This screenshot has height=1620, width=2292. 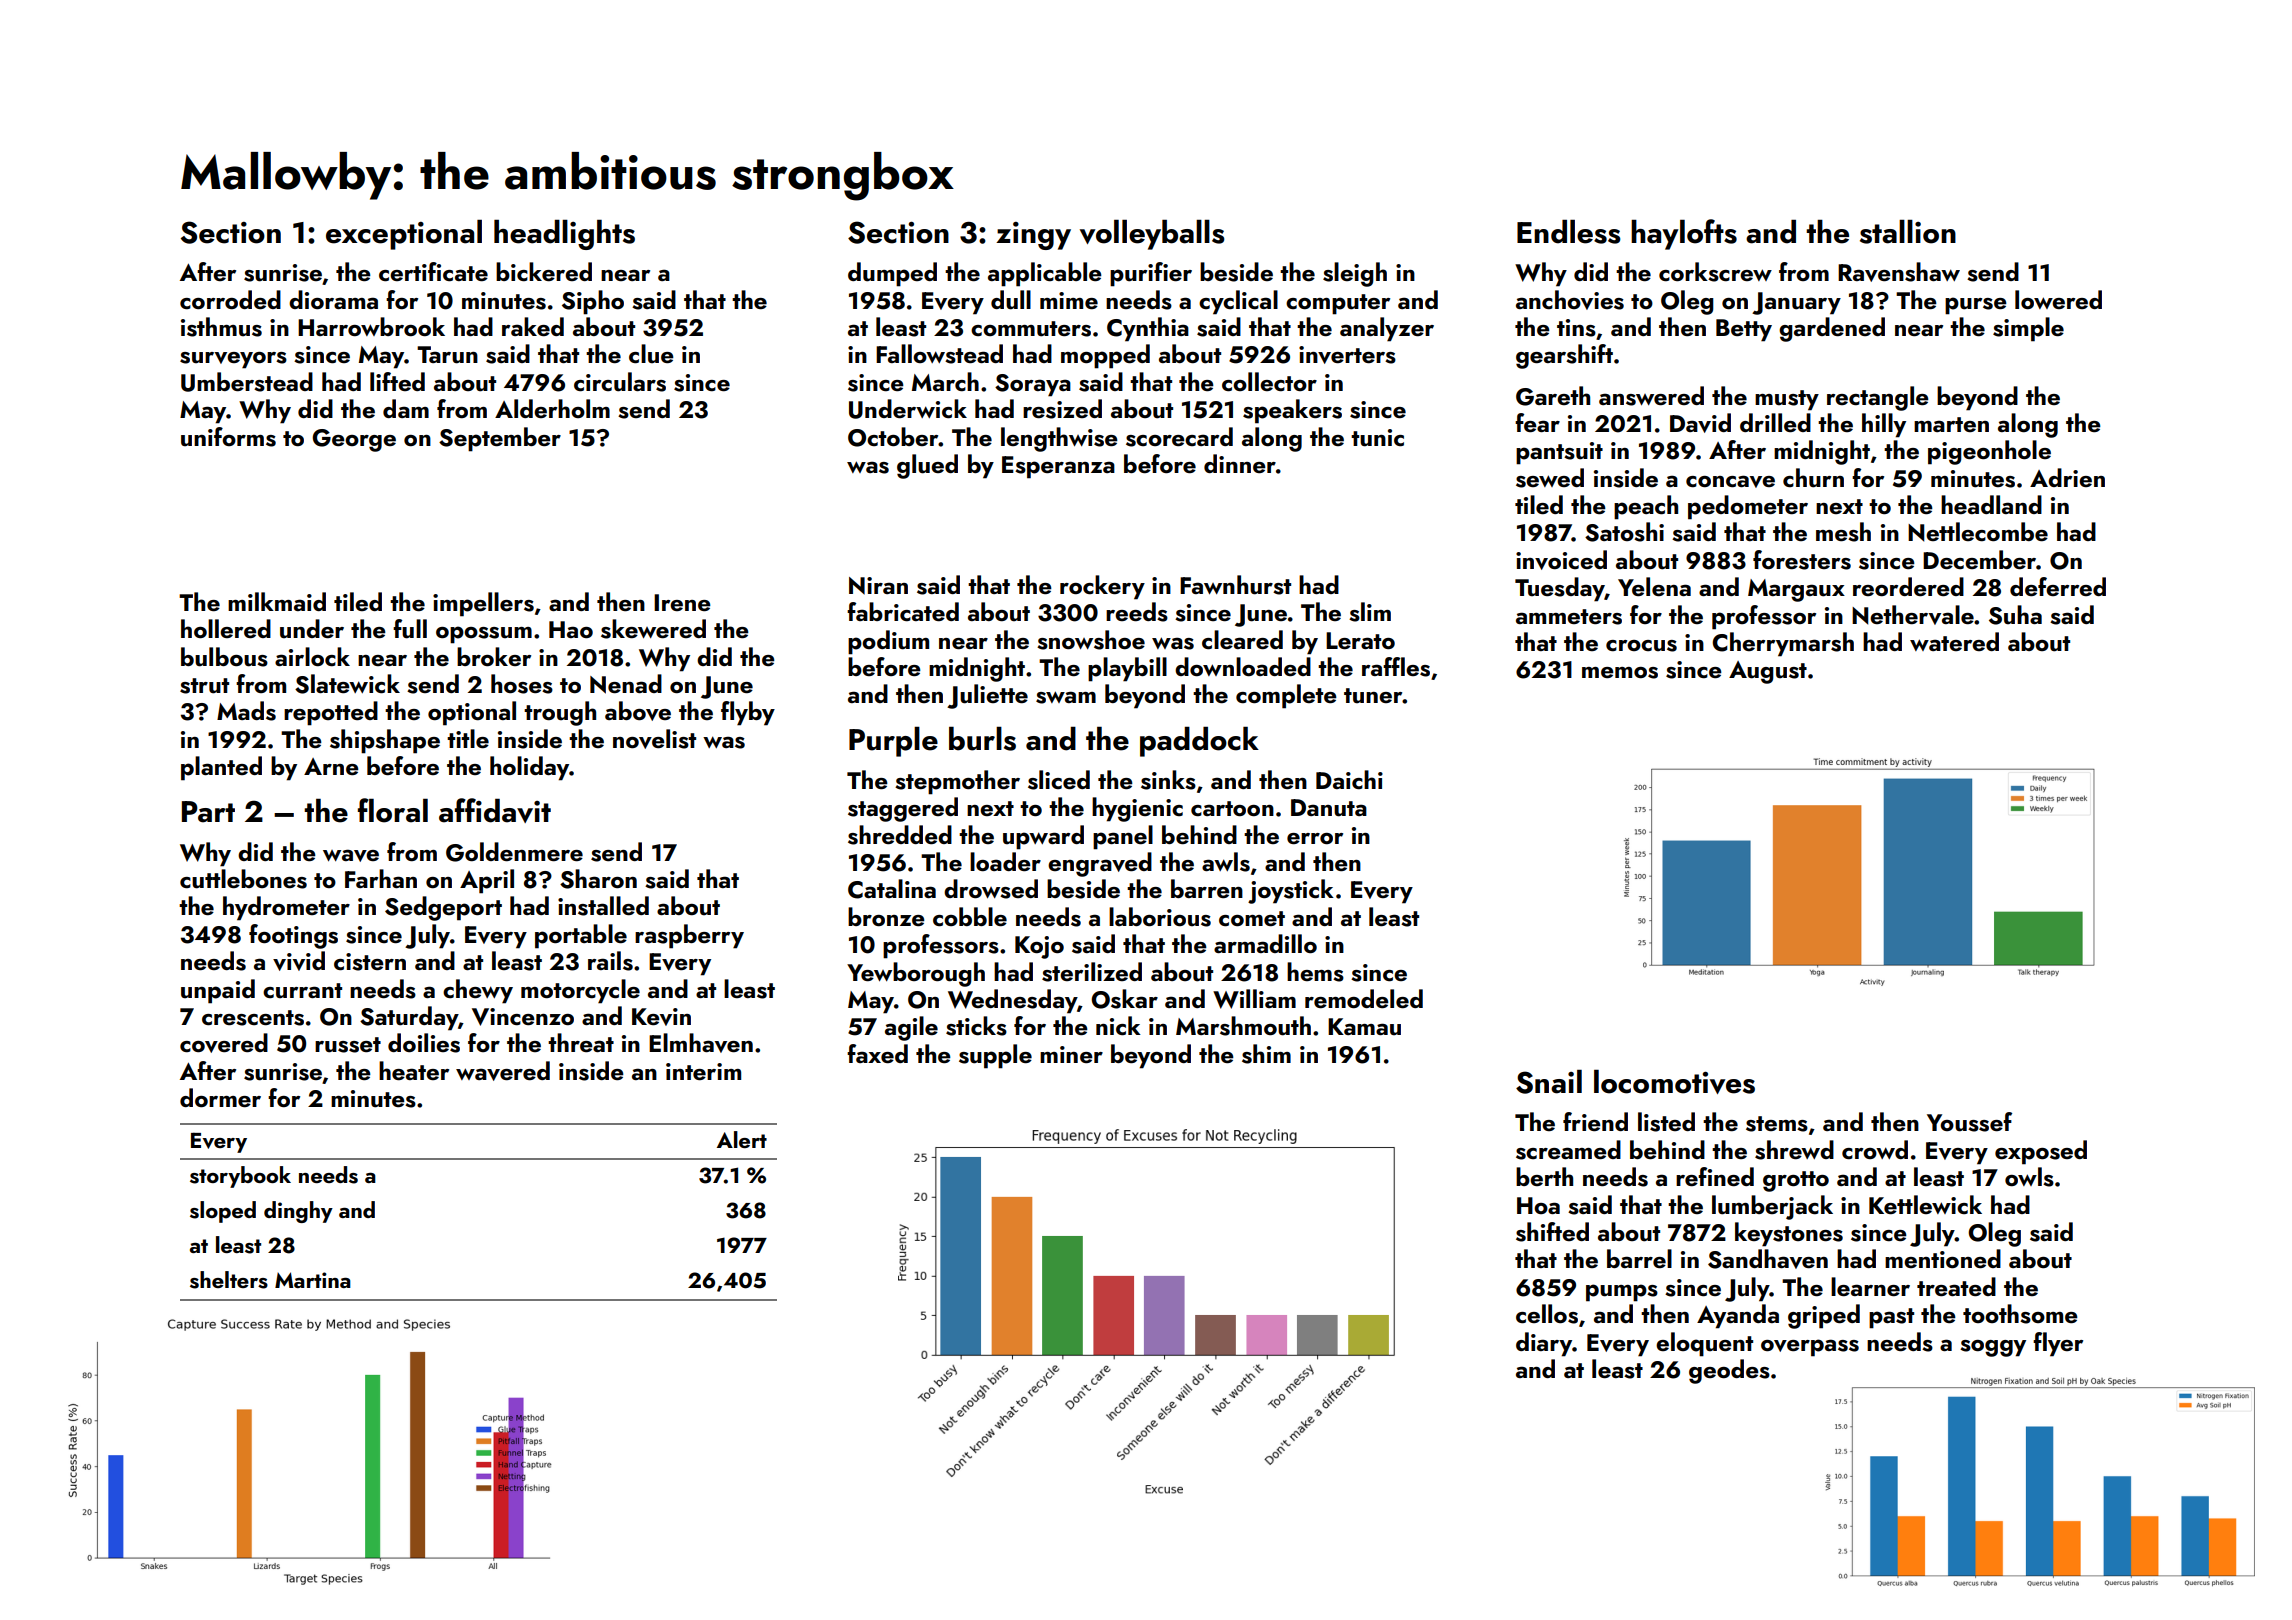 I want to click on shelters, so click(x=229, y=1280).
